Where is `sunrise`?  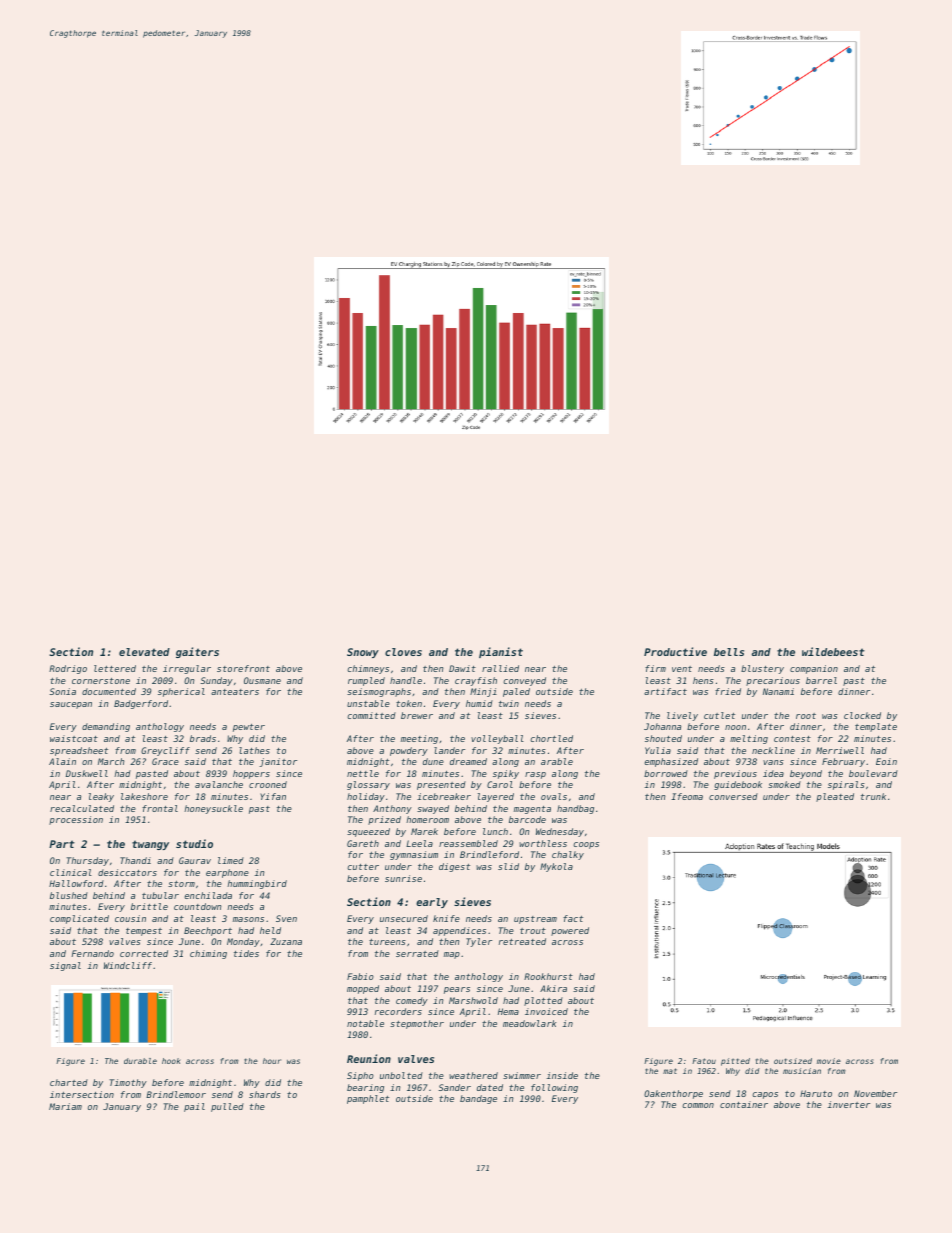 sunrise is located at coordinates (403, 878).
